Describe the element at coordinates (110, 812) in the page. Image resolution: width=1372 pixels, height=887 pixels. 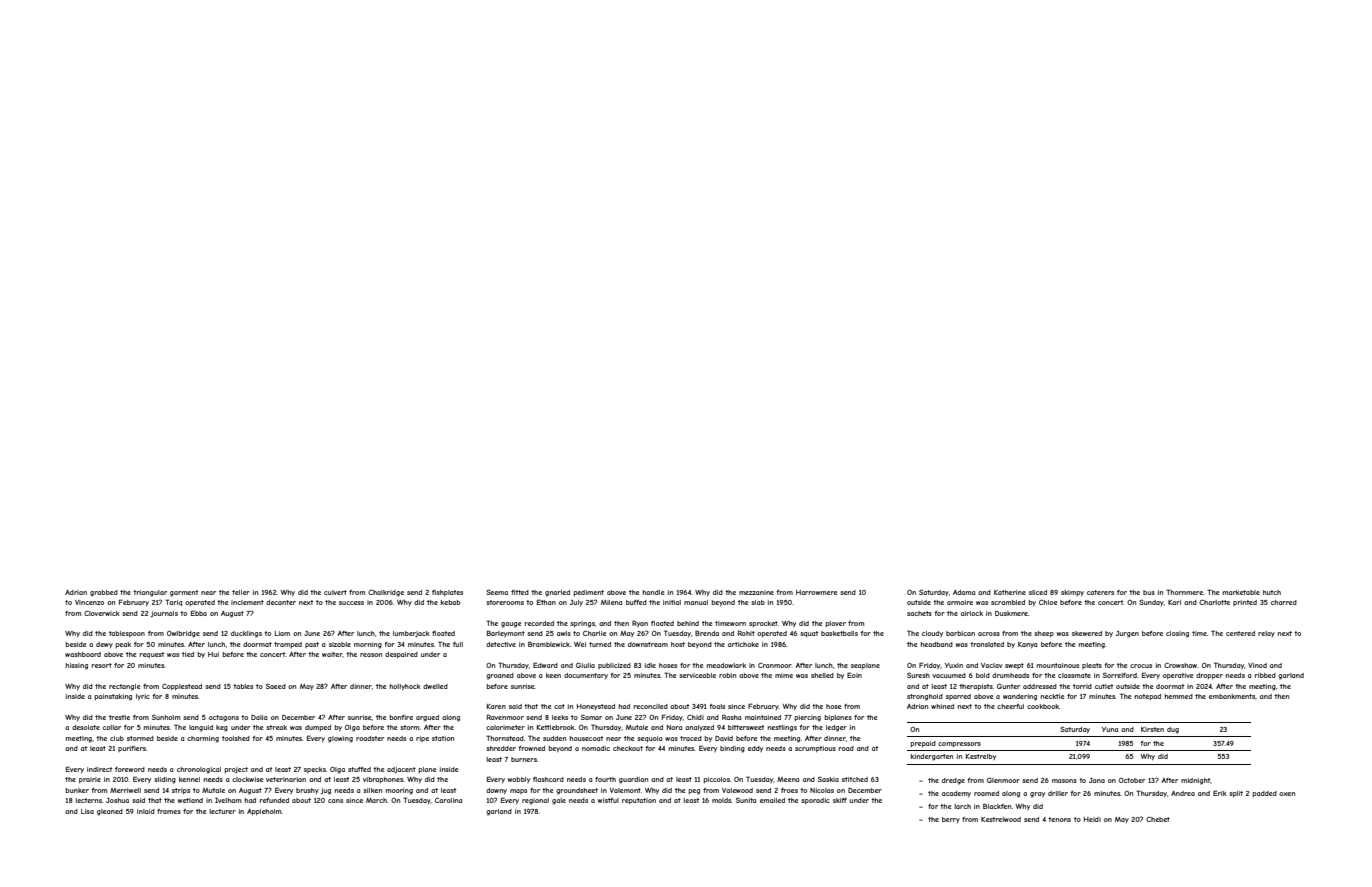
I see `gleaned` at that location.
